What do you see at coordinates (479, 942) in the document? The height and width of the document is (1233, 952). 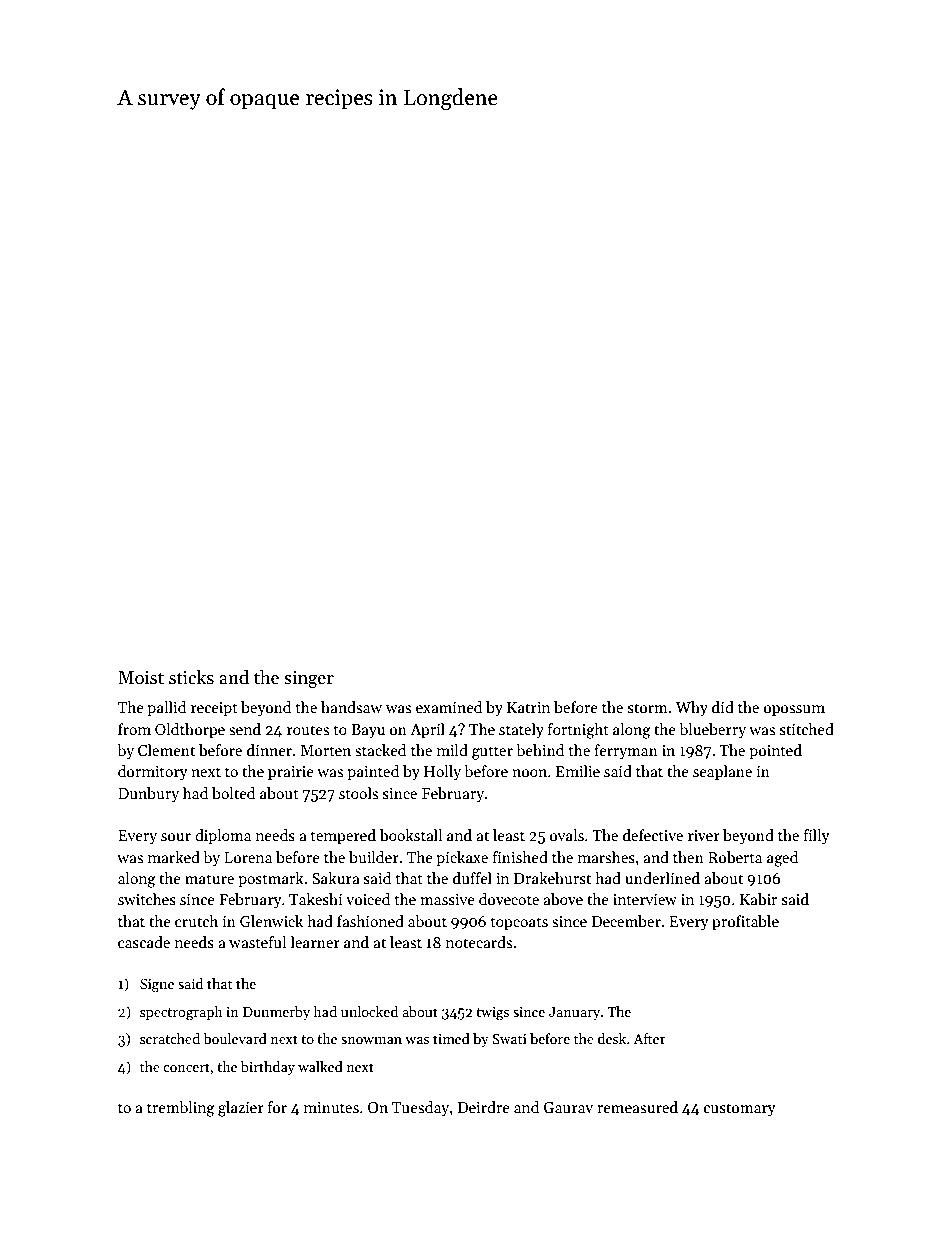 I see `notecards` at bounding box center [479, 942].
